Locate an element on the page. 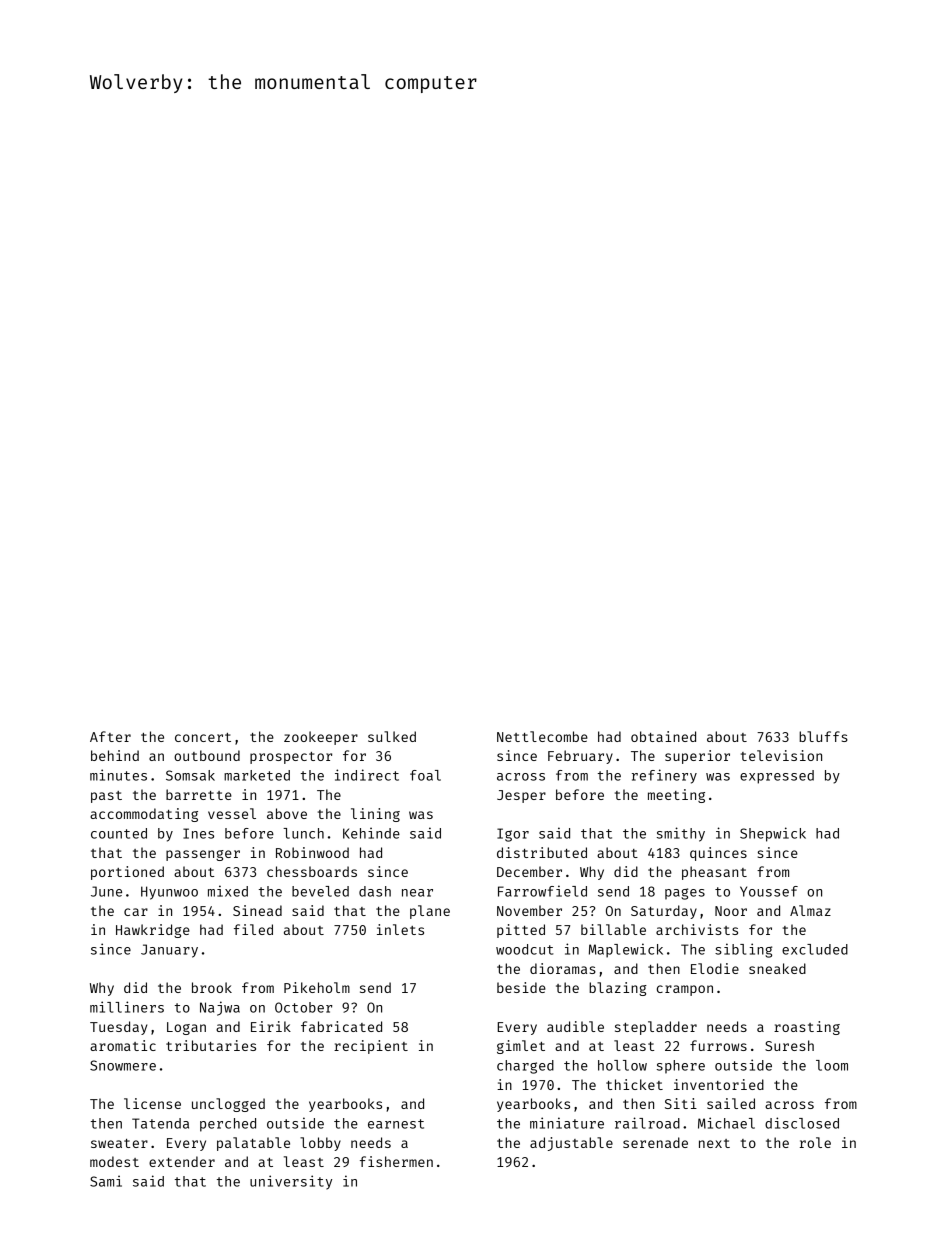 Image resolution: width=952 pixels, height=1233 pixels. counted is located at coordinates (119, 833).
